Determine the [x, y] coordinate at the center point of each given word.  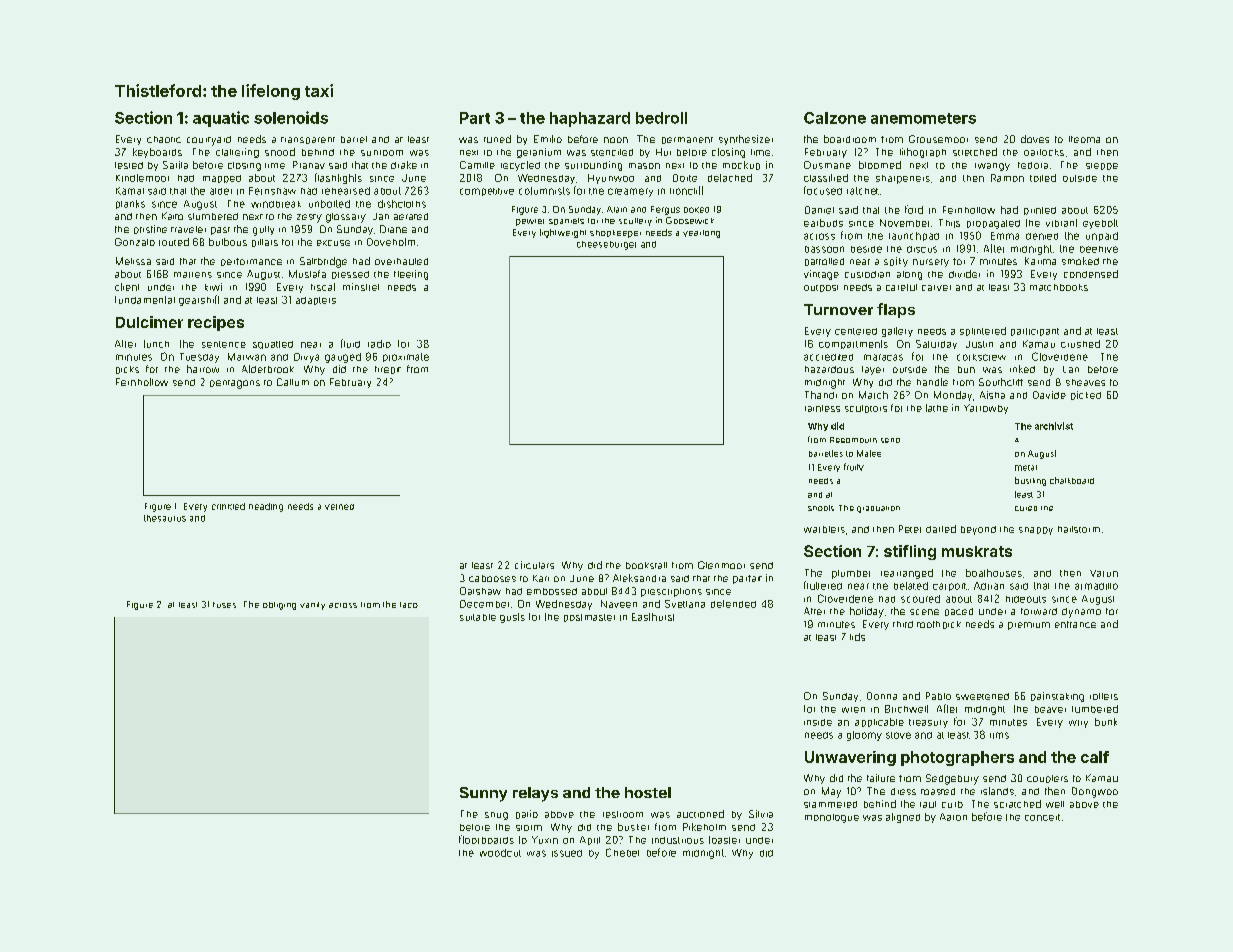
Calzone [835, 118]
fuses [224, 605]
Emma [1005, 236]
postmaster [589, 618]
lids [857, 637]
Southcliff [1001, 382]
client [127, 287]
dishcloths [402, 204]
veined [339, 507]
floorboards [486, 839]
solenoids [291, 117]
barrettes [826, 453]
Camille [477, 165]
